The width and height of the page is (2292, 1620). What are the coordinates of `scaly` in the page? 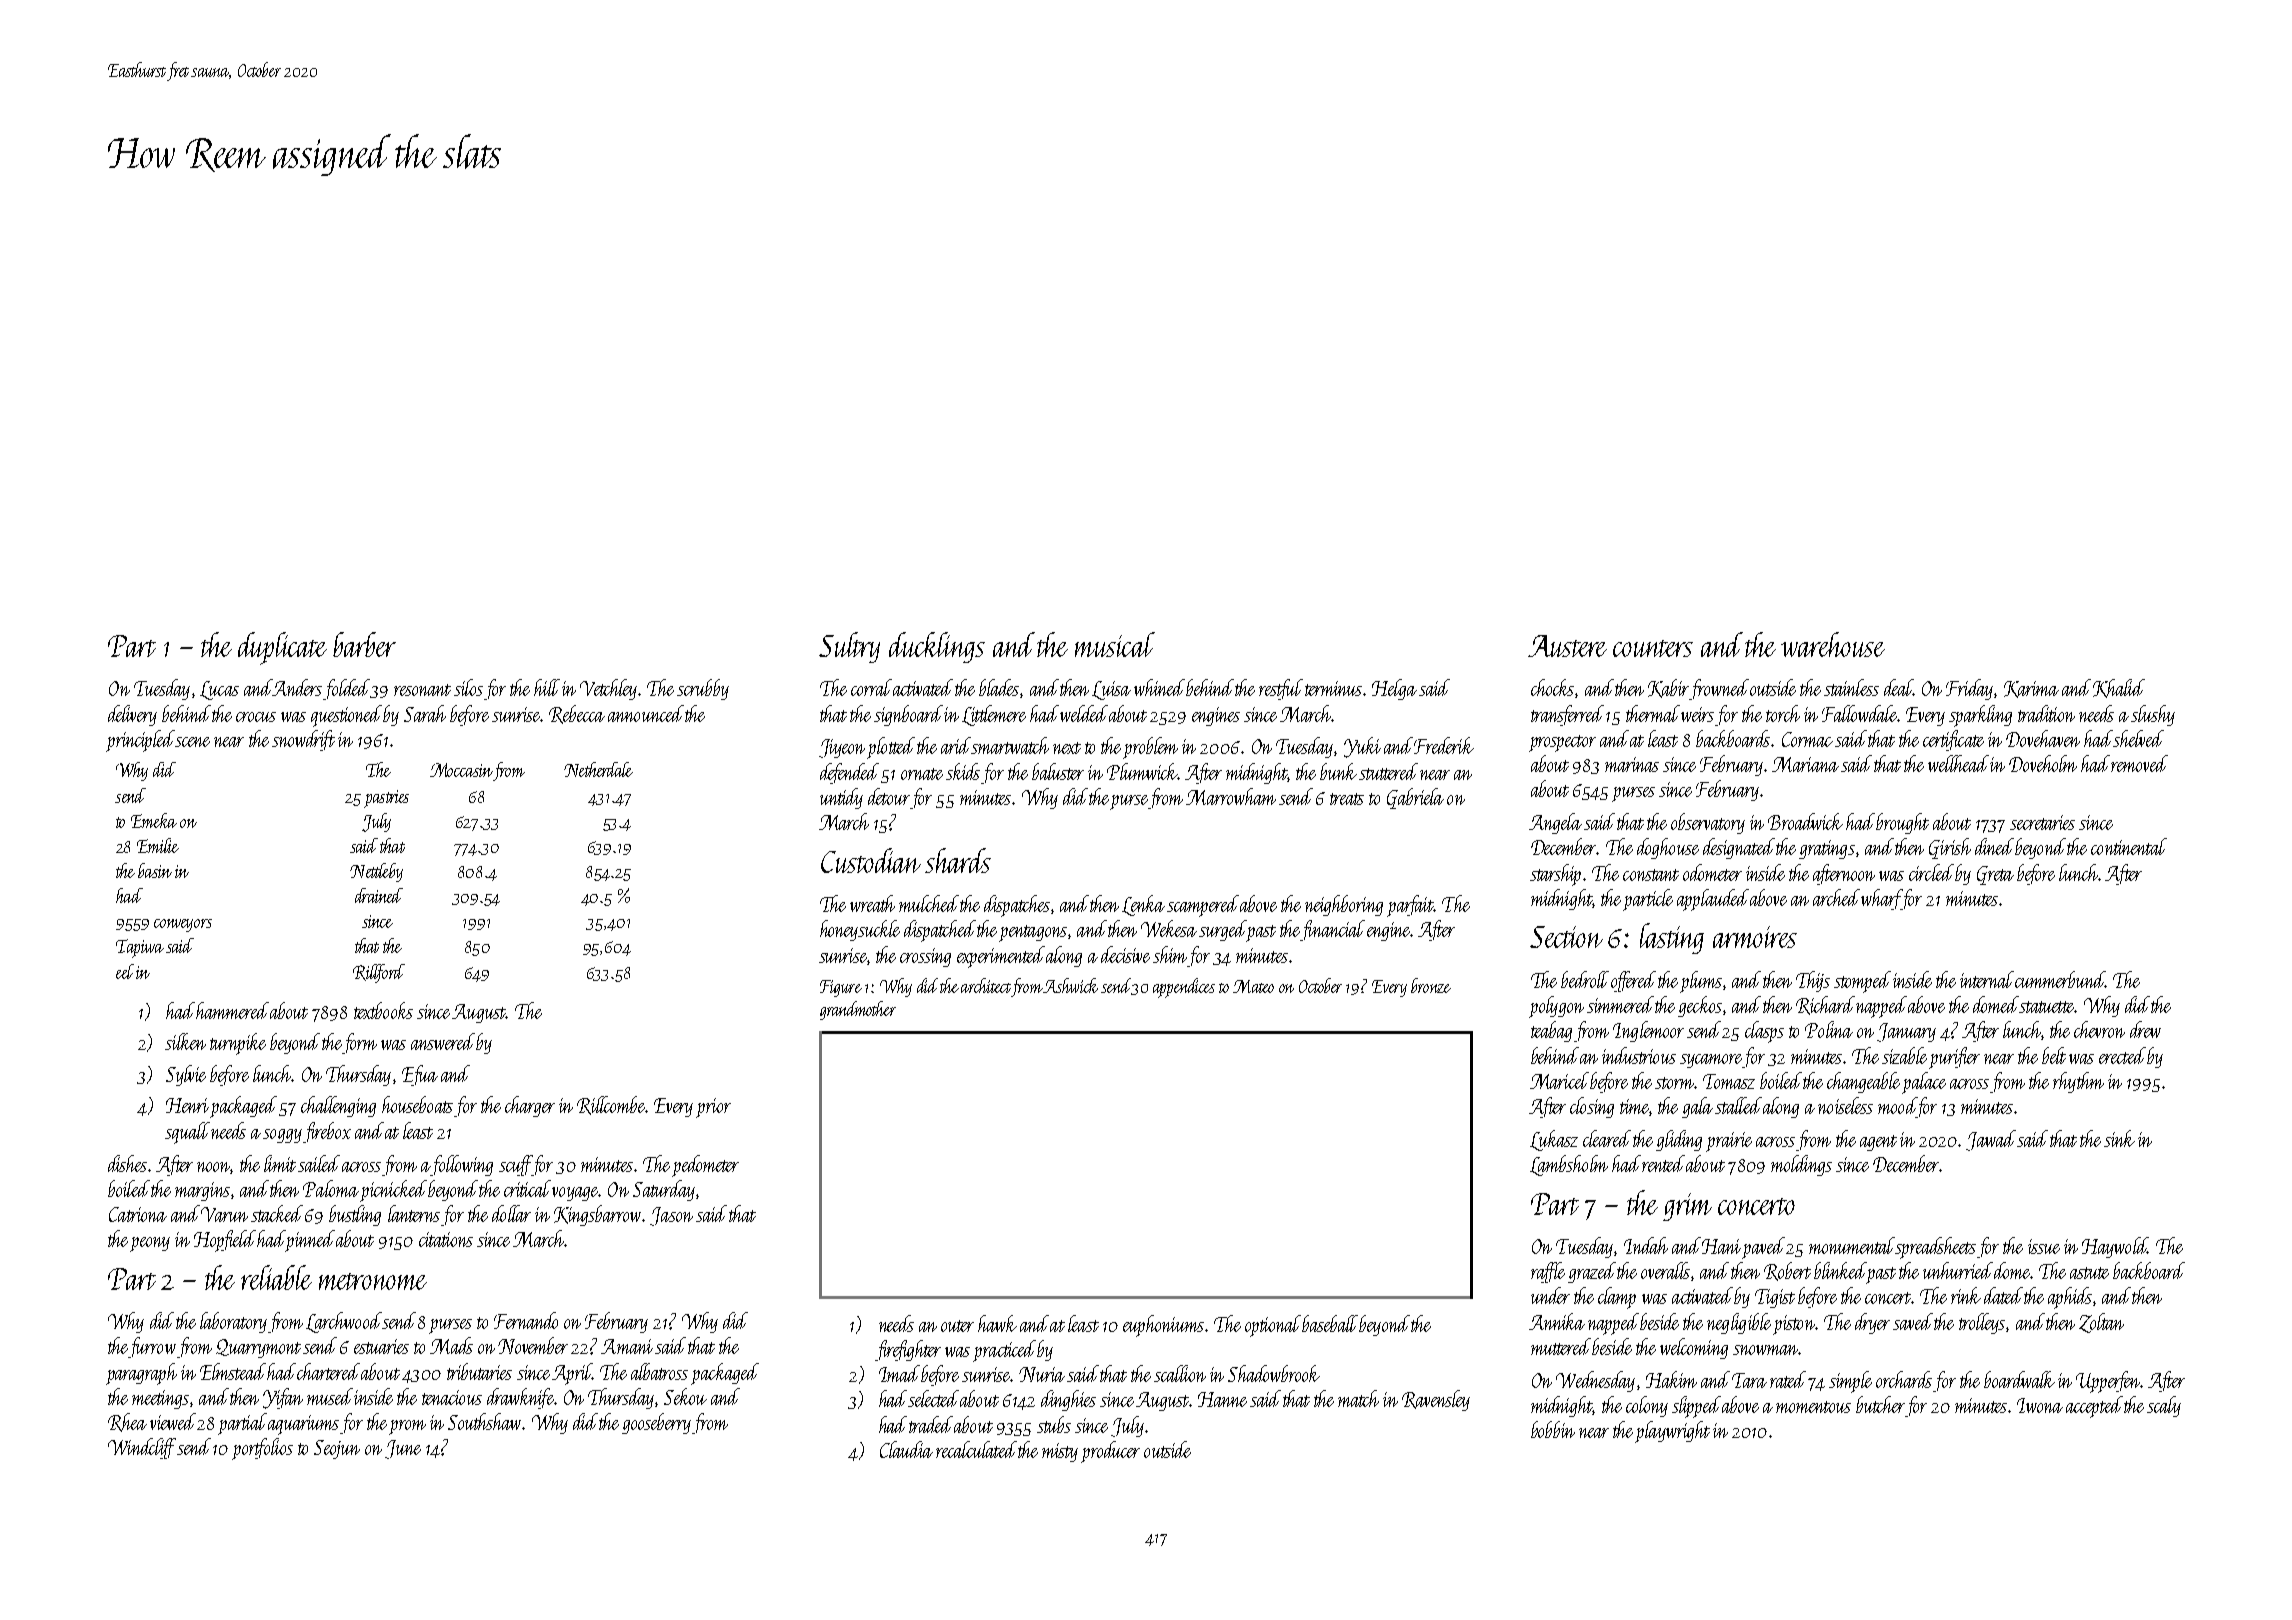 It's located at (2164, 1406).
